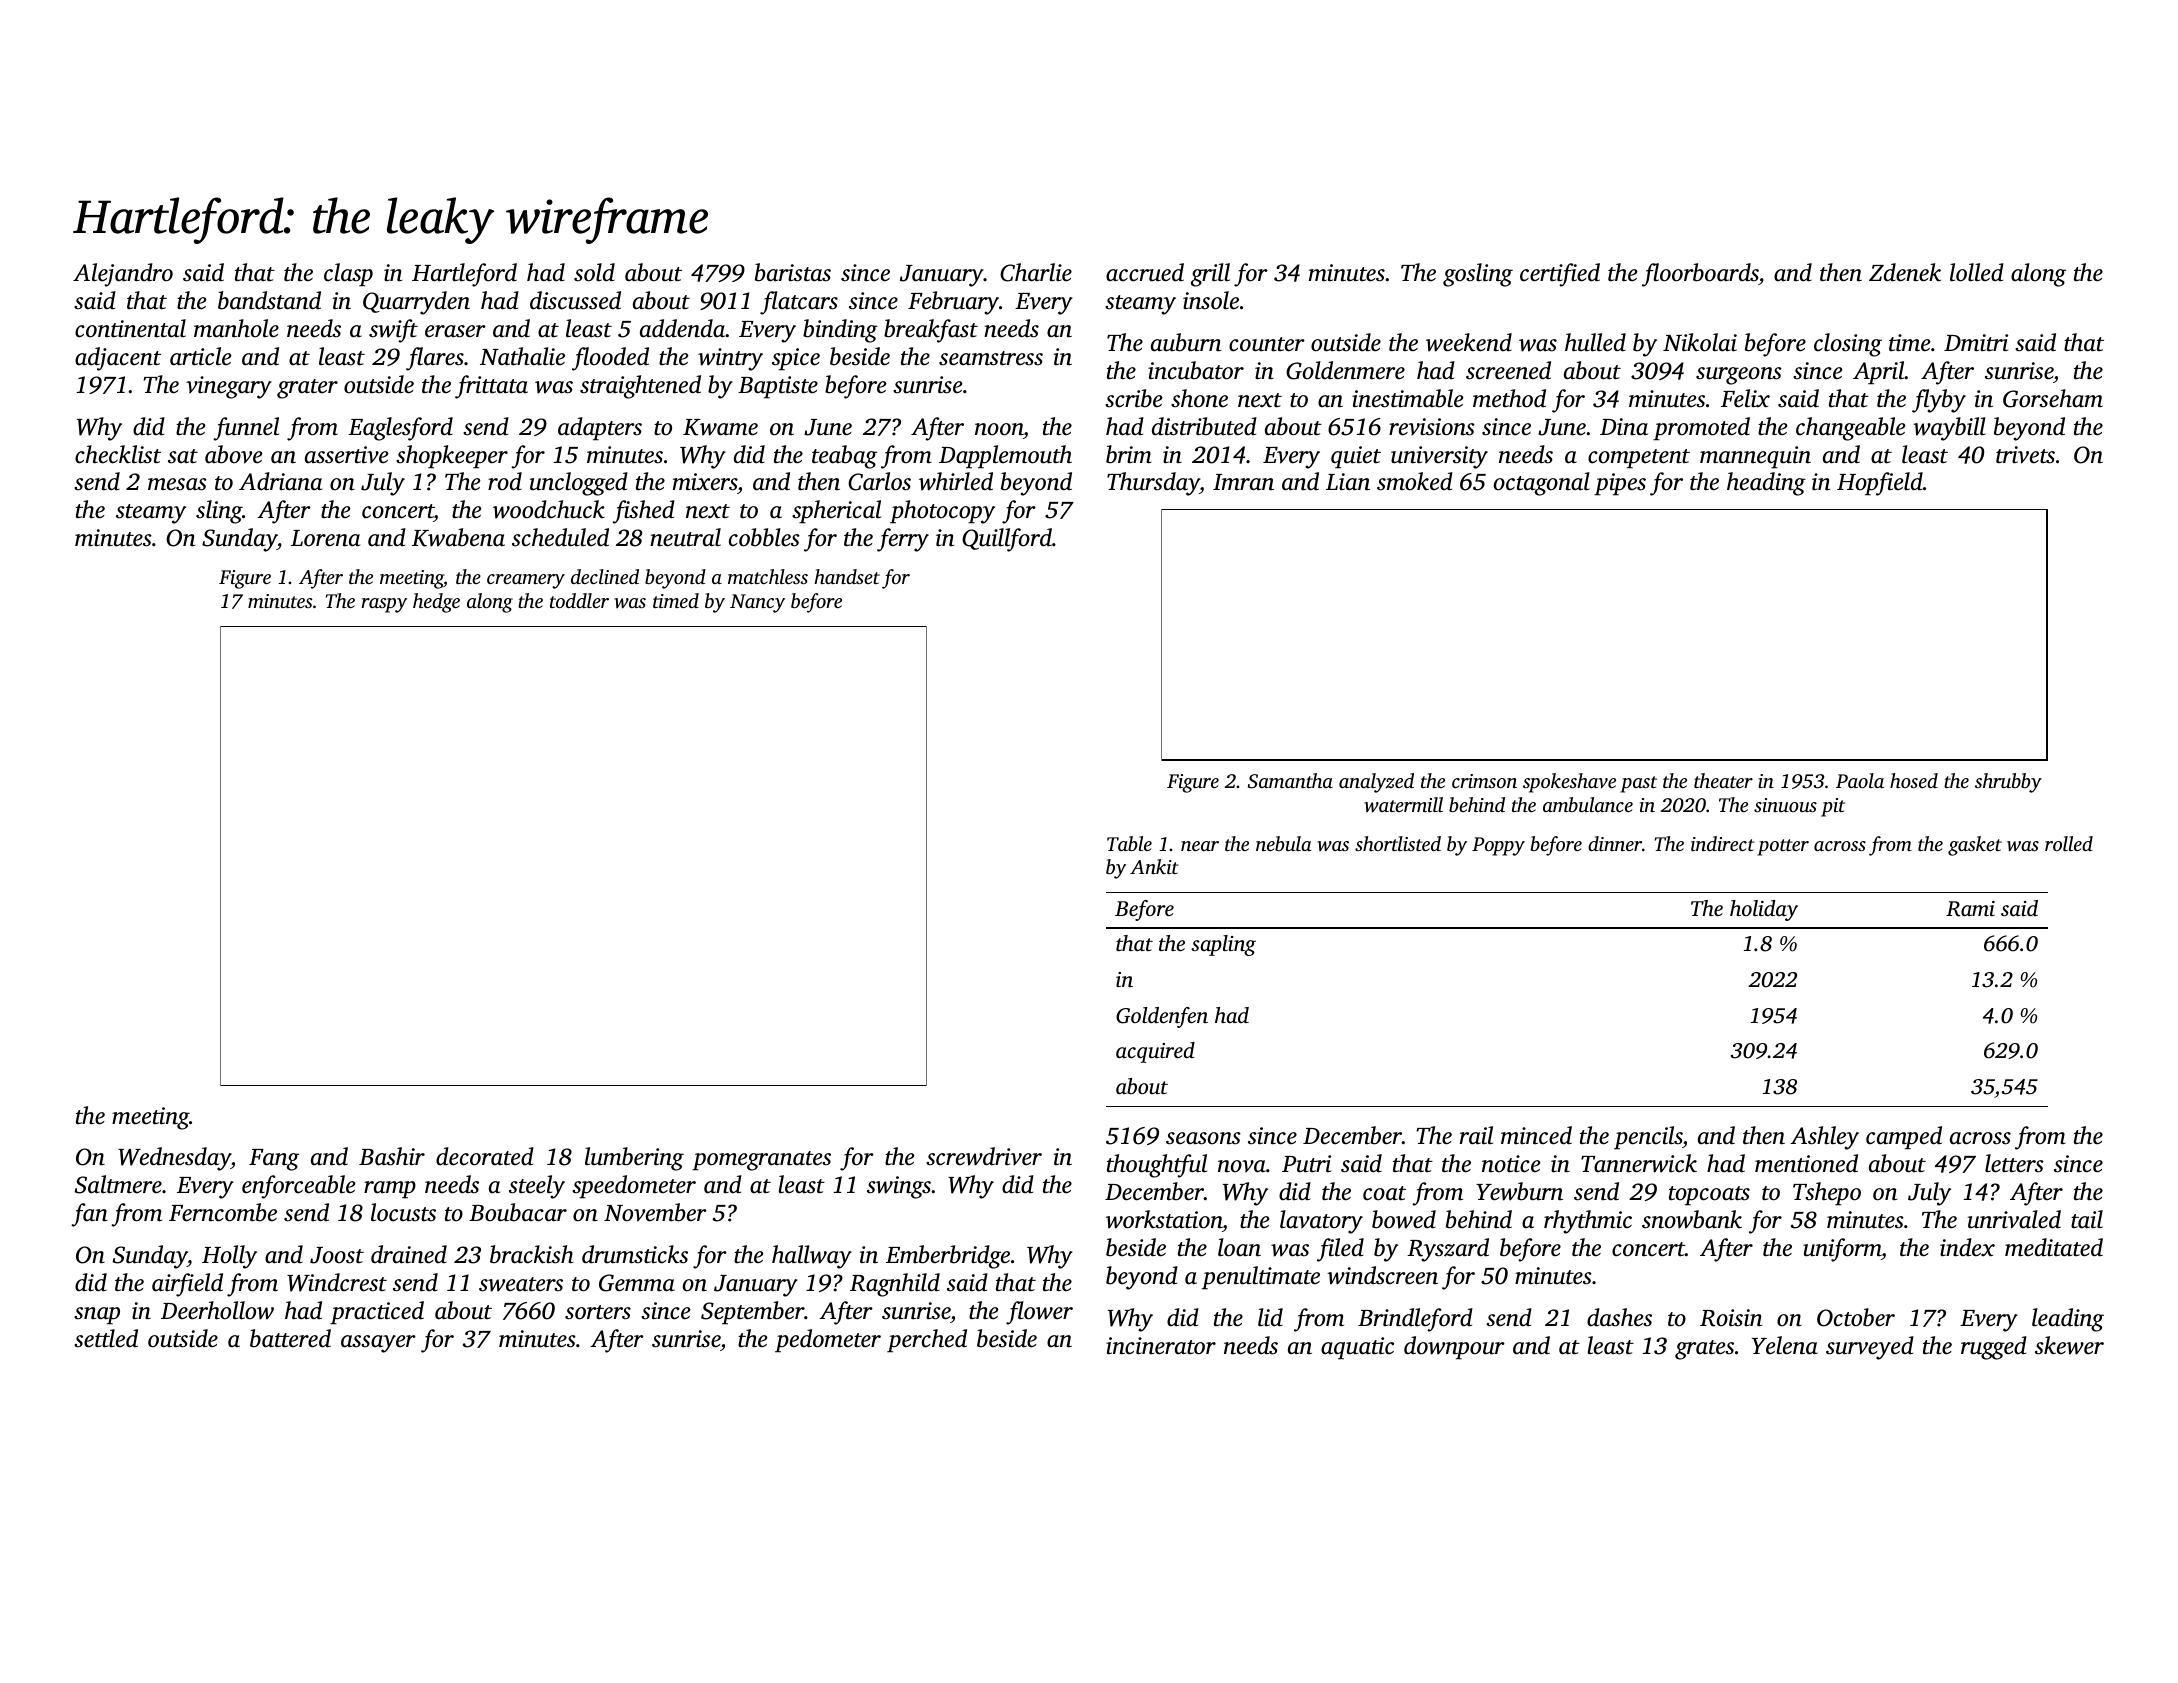 The image size is (2178, 1683). I want to click on competent, so click(1639, 459).
